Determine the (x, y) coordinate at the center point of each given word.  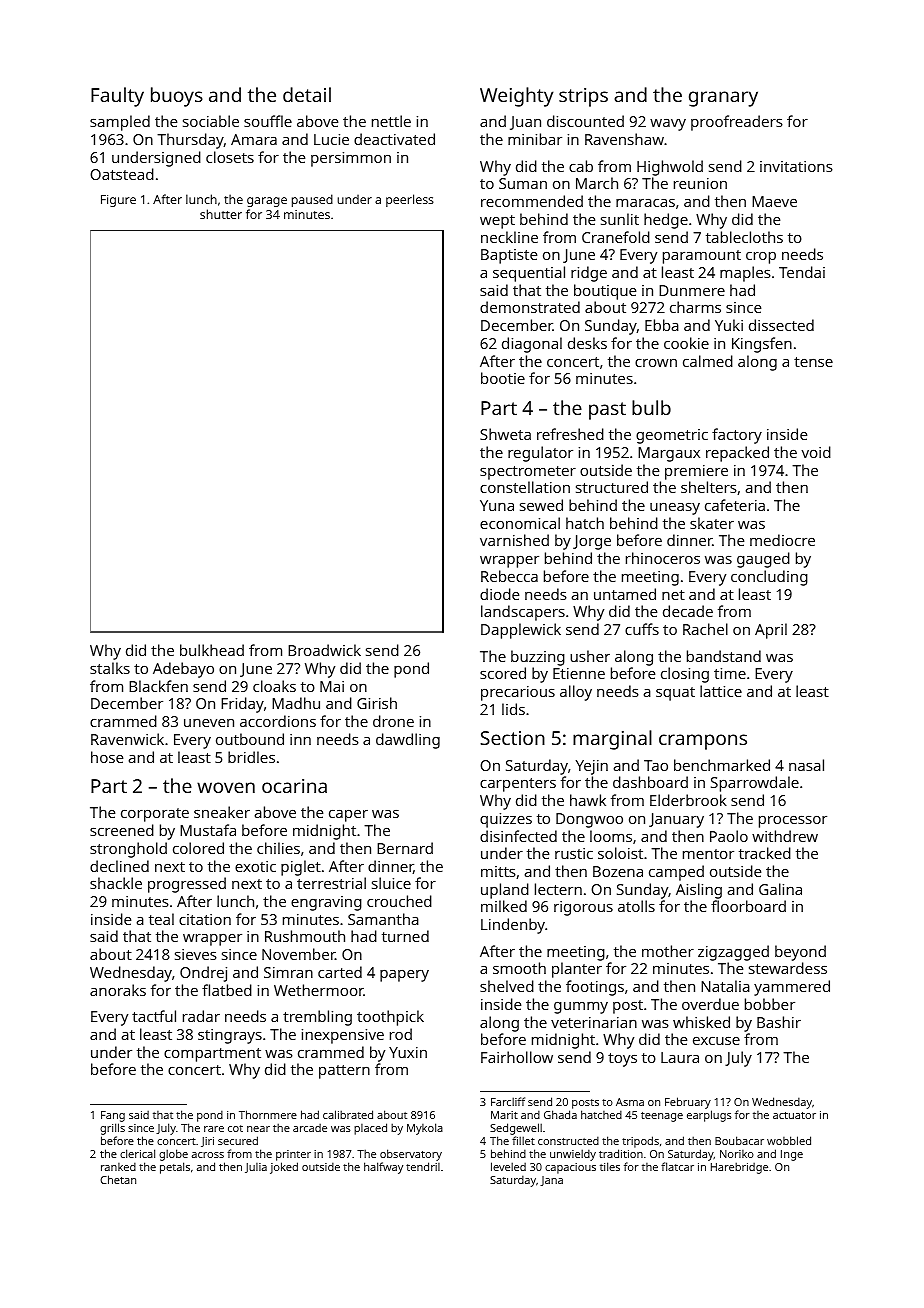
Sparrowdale (755, 784)
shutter (221, 214)
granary (723, 99)
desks (587, 343)
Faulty (117, 97)
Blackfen (158, 686)
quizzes (506, 820)
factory (737, 436)
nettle (391, 121)
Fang (113, 1116)
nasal (806, 765)
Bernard (405, 848)
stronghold (128, 850)
